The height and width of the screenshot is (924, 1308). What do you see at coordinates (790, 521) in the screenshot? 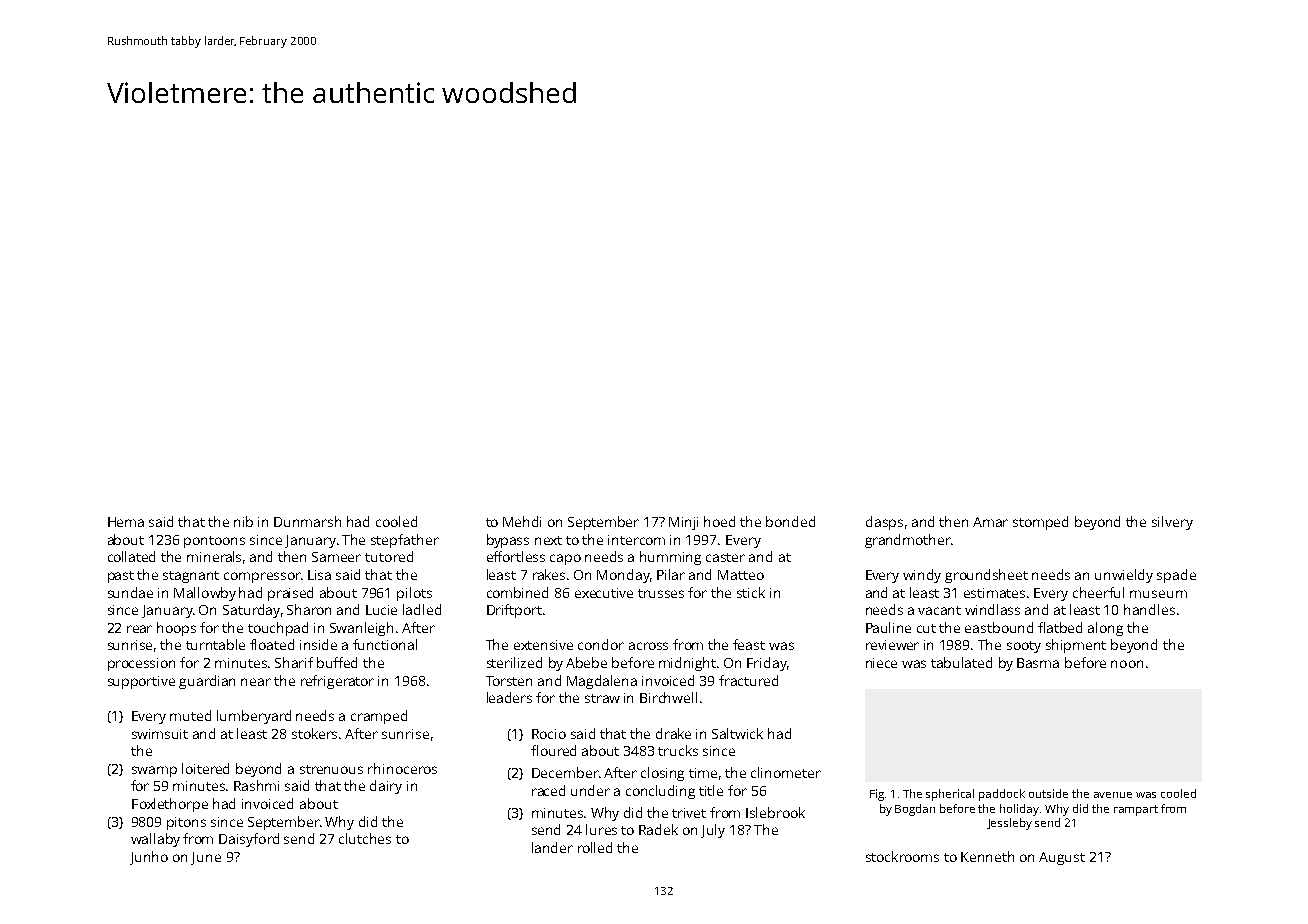
I see `bonded` at bounding box center [790, 521].
